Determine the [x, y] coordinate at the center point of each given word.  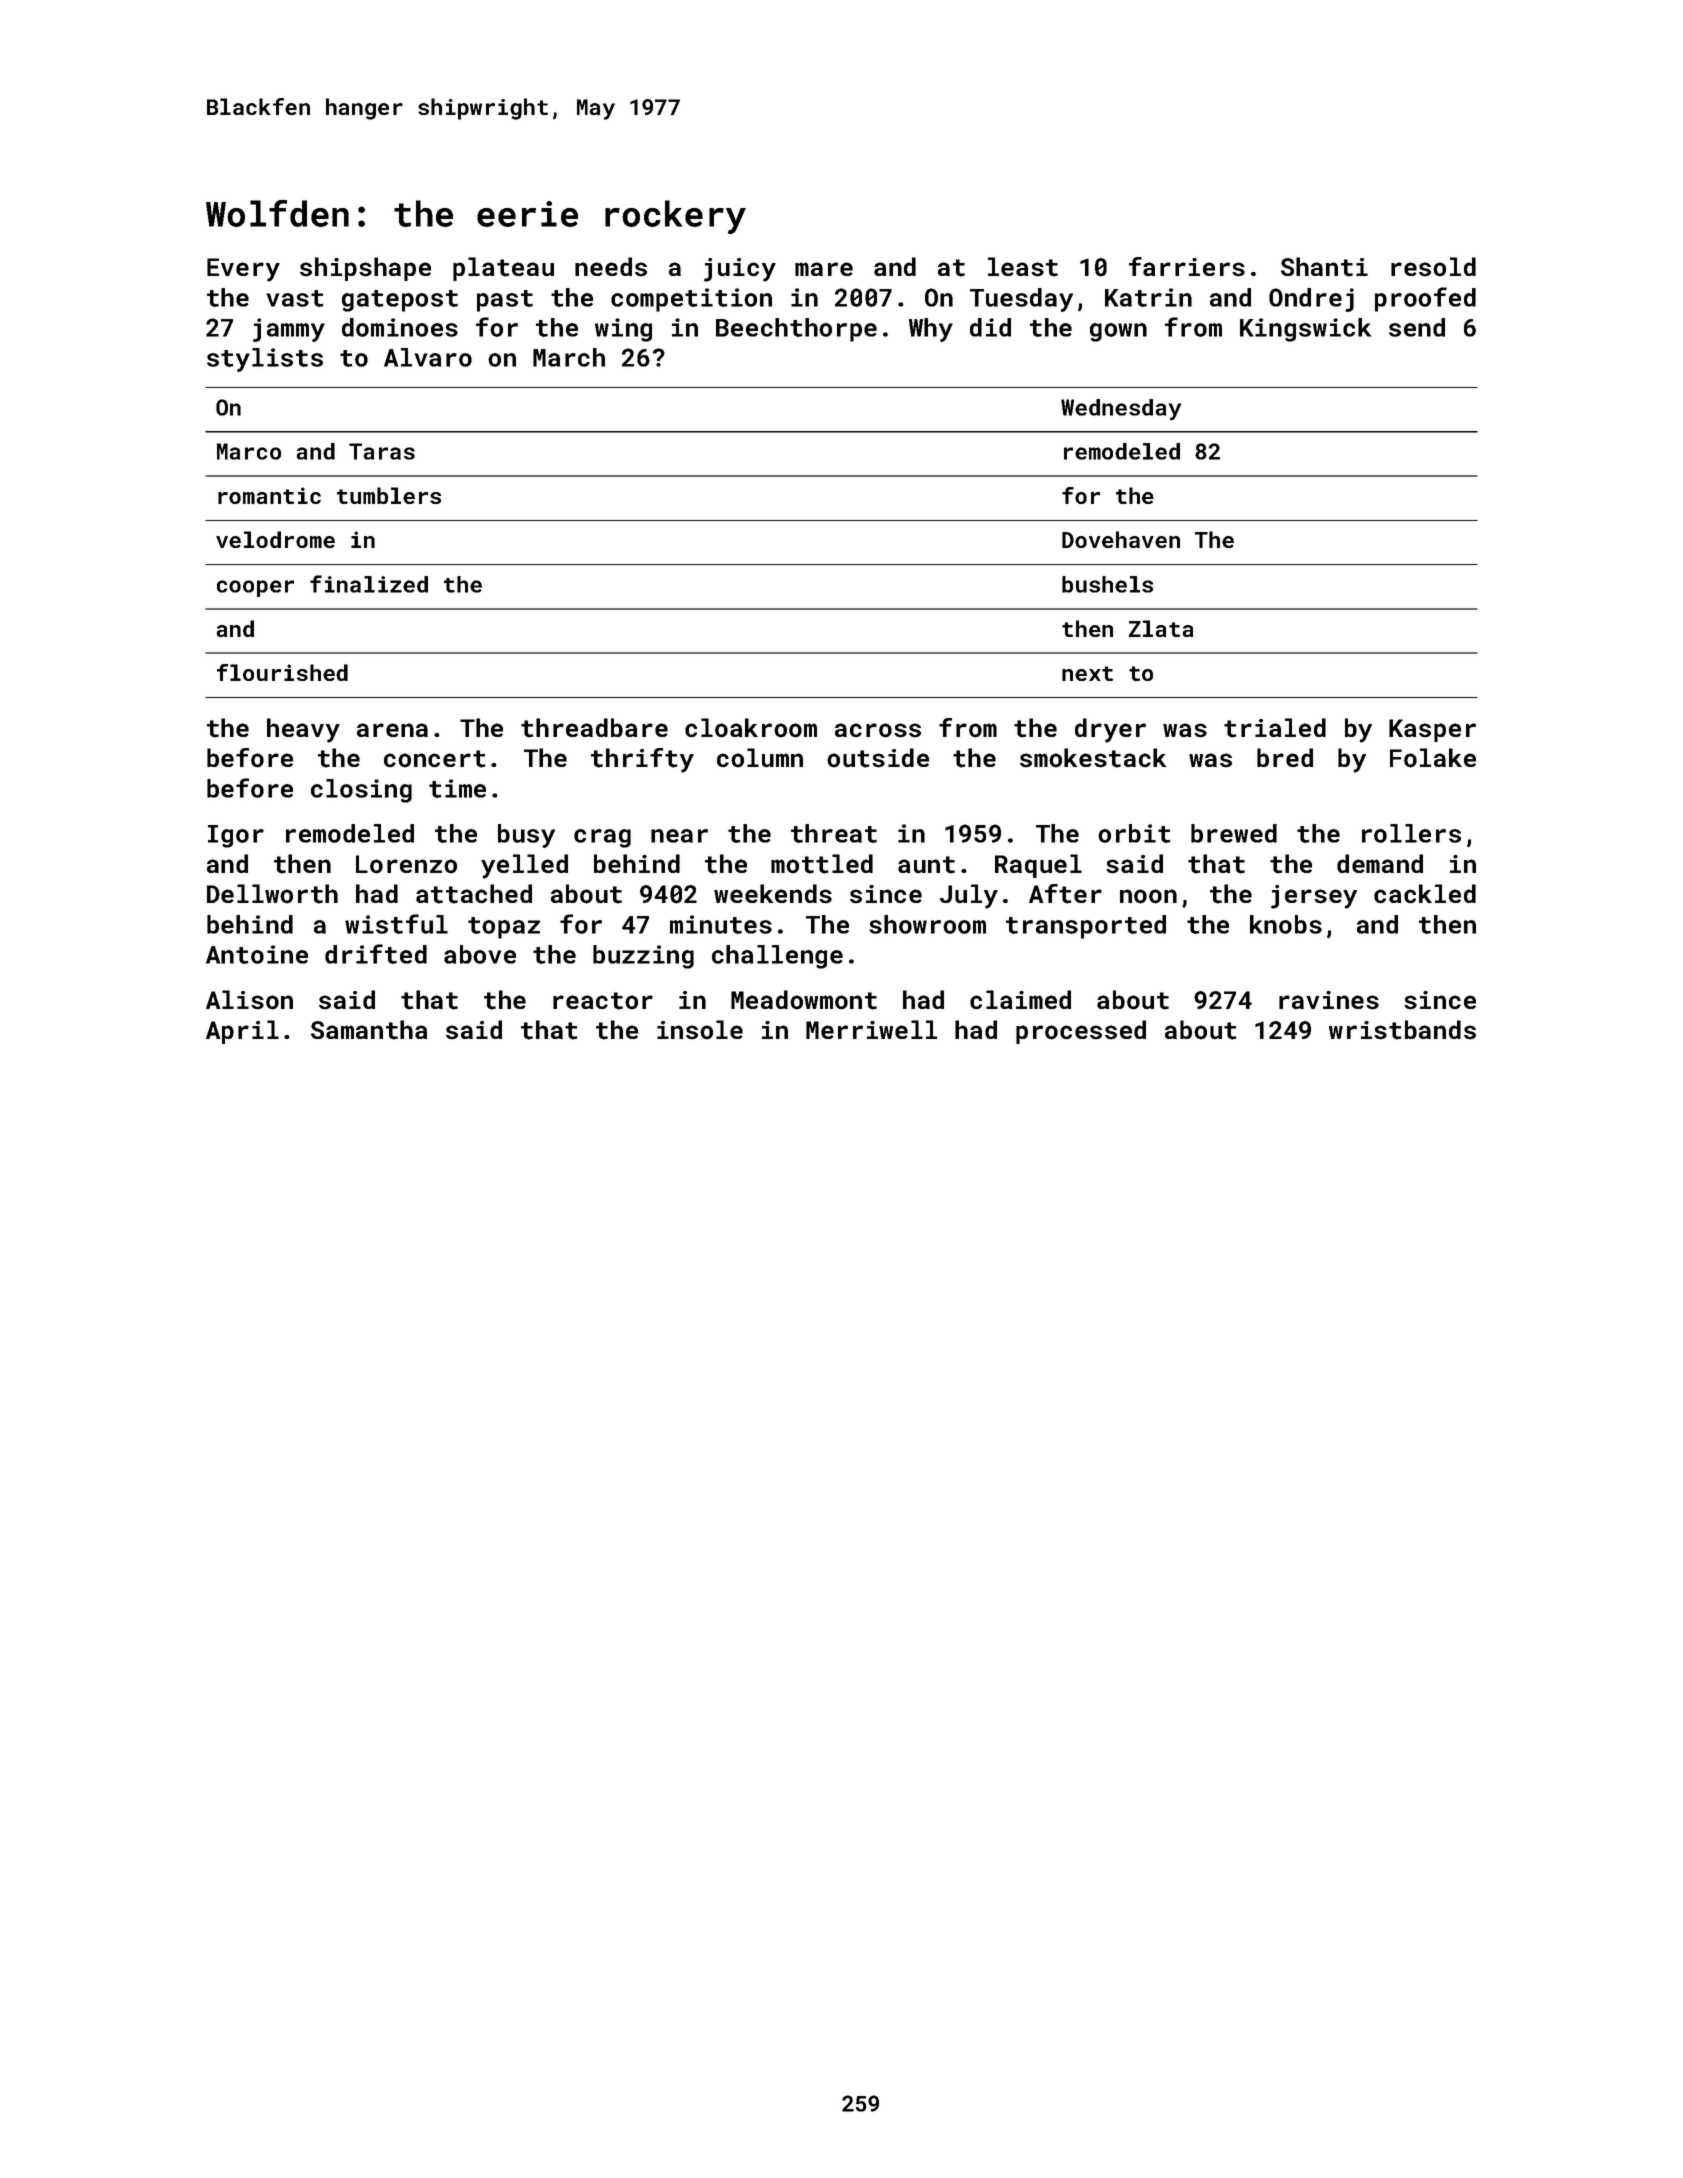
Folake [1433, 758]
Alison [249, 1000]
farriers [1187, 267]
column [760, 758]
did [990, 327]
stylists [265, 360]
